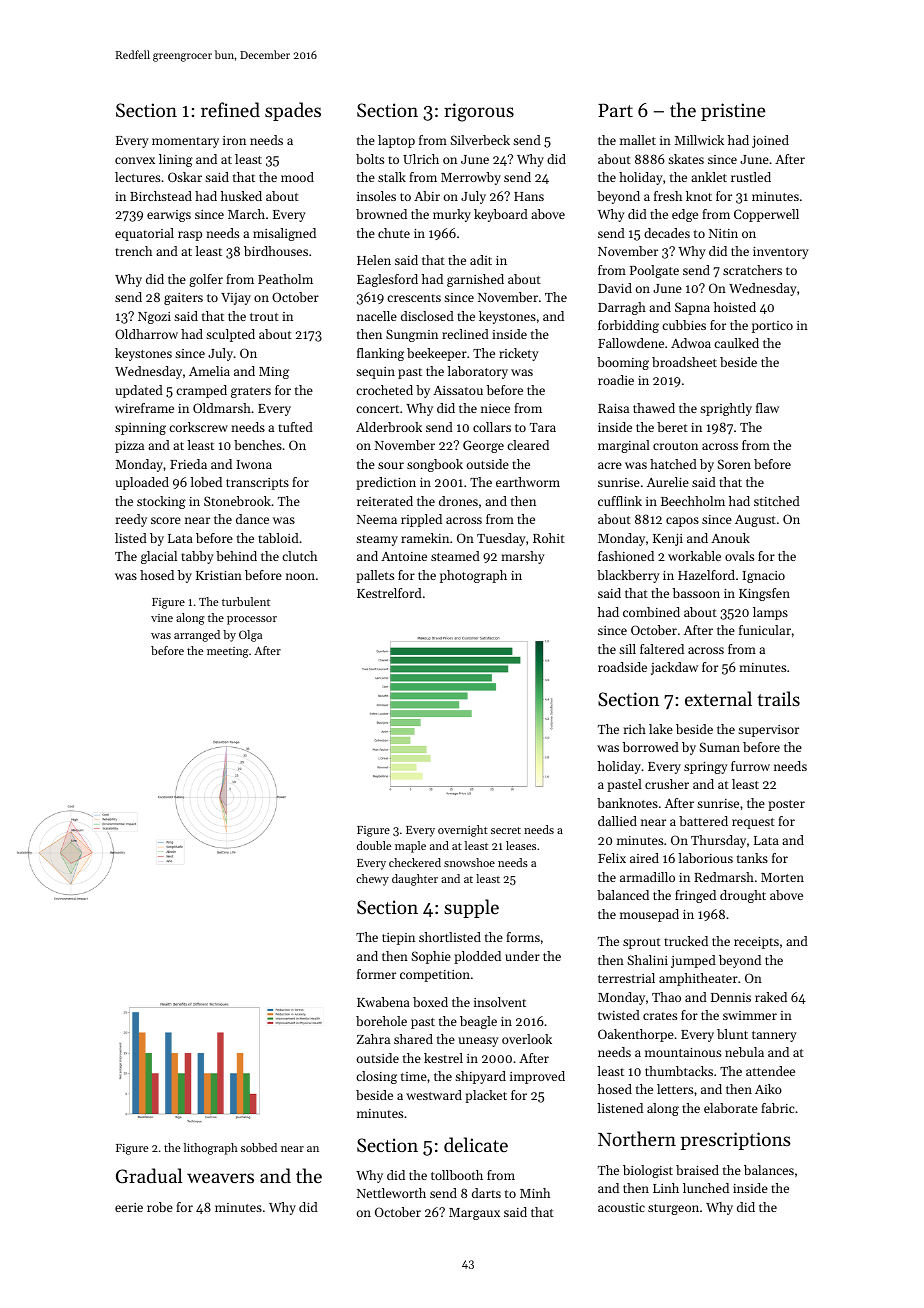 This image has height=1308, width=924. What do you see at coordinates (373, 1039) in the image?
I see `Zahra` at bounding box center [373, 1039].
